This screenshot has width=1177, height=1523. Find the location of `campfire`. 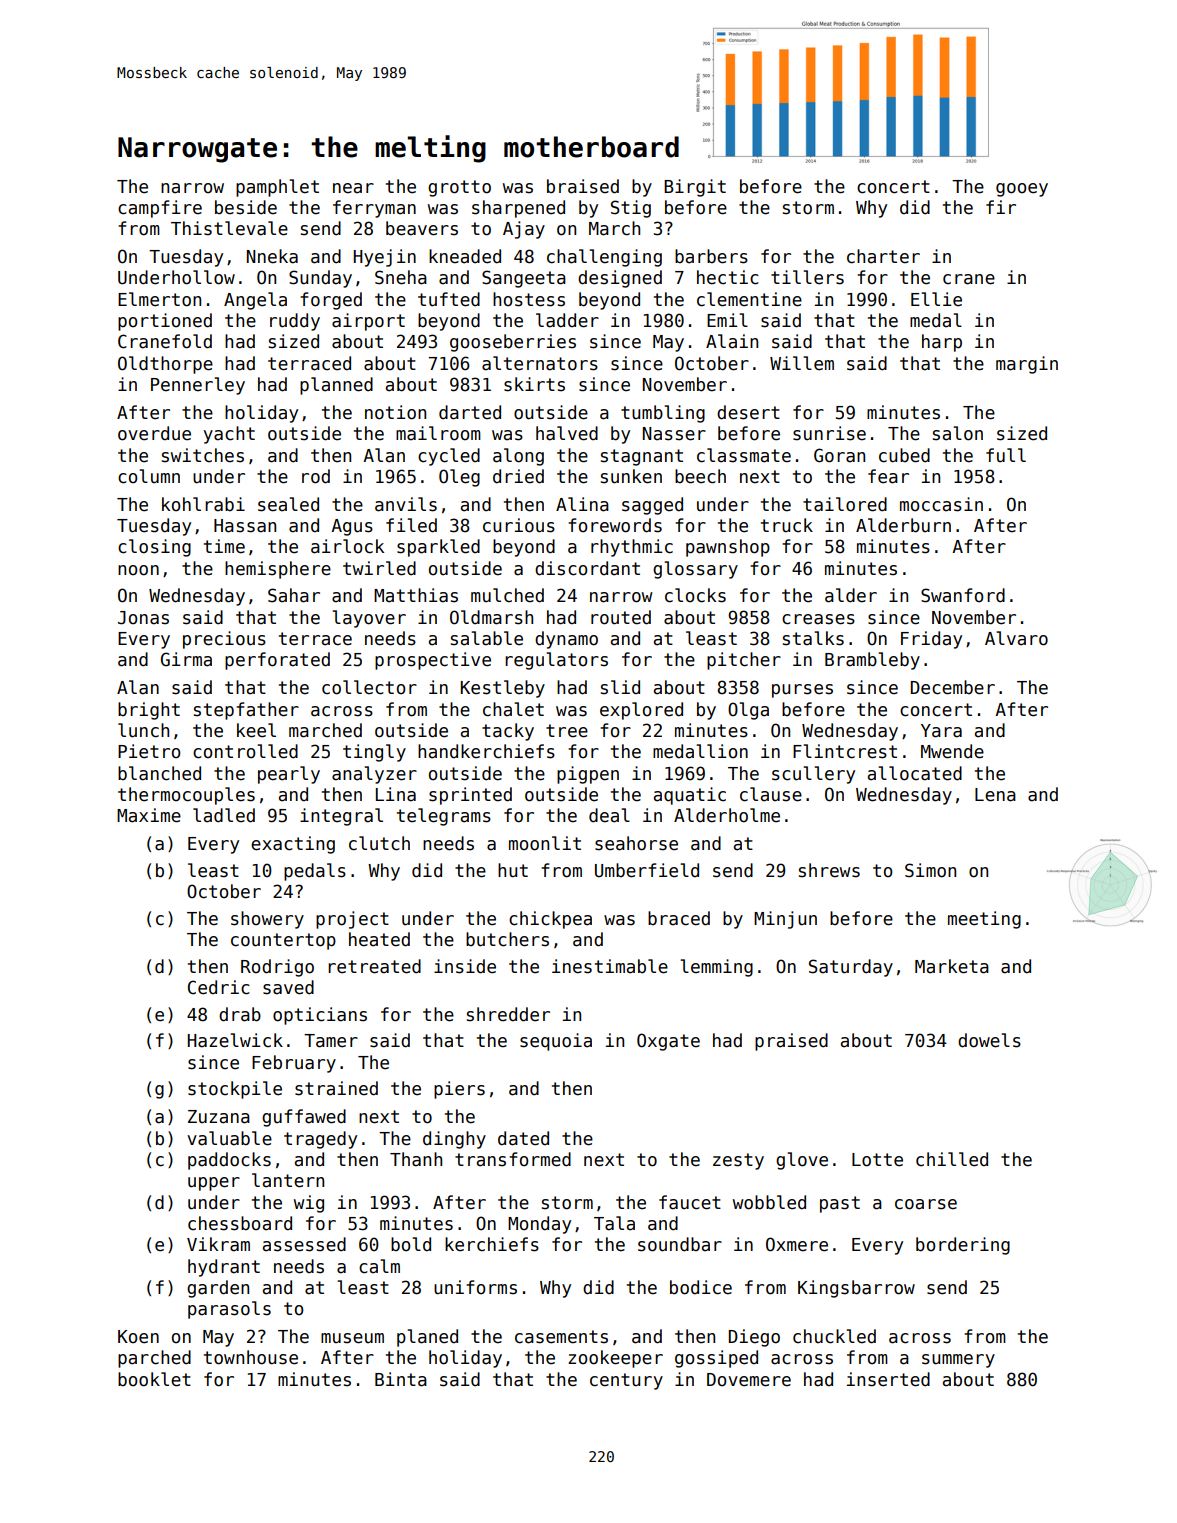

campfire is located at coordinates (160, 209).
